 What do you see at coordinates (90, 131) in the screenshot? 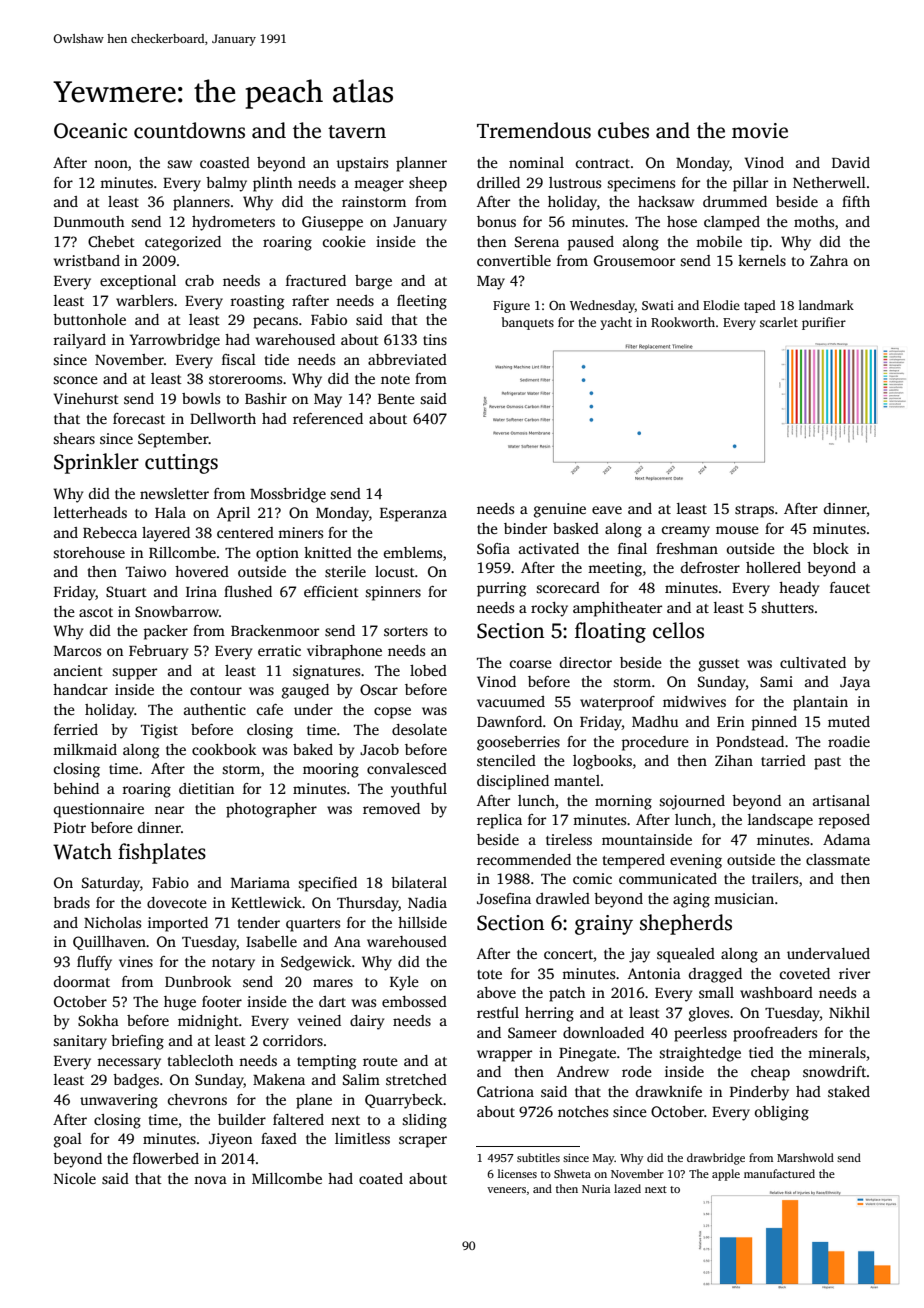
I see `Oceanic` at bounding box center [90, 131].
